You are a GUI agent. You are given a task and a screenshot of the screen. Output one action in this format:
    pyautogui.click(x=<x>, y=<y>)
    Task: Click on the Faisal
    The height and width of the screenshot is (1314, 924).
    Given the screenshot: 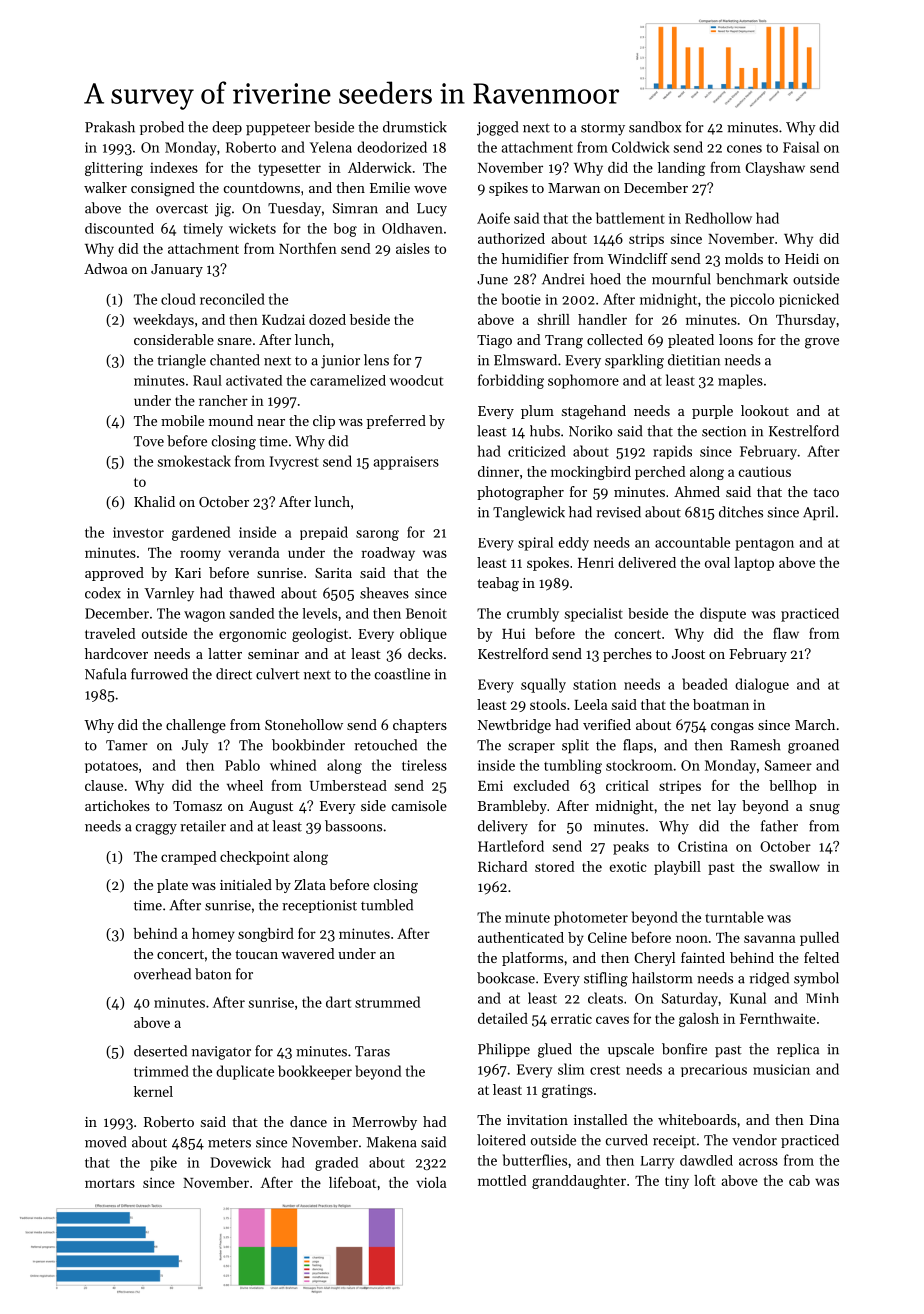 What is the action you would take?
    pyautogui.click(x=801, y=147)
